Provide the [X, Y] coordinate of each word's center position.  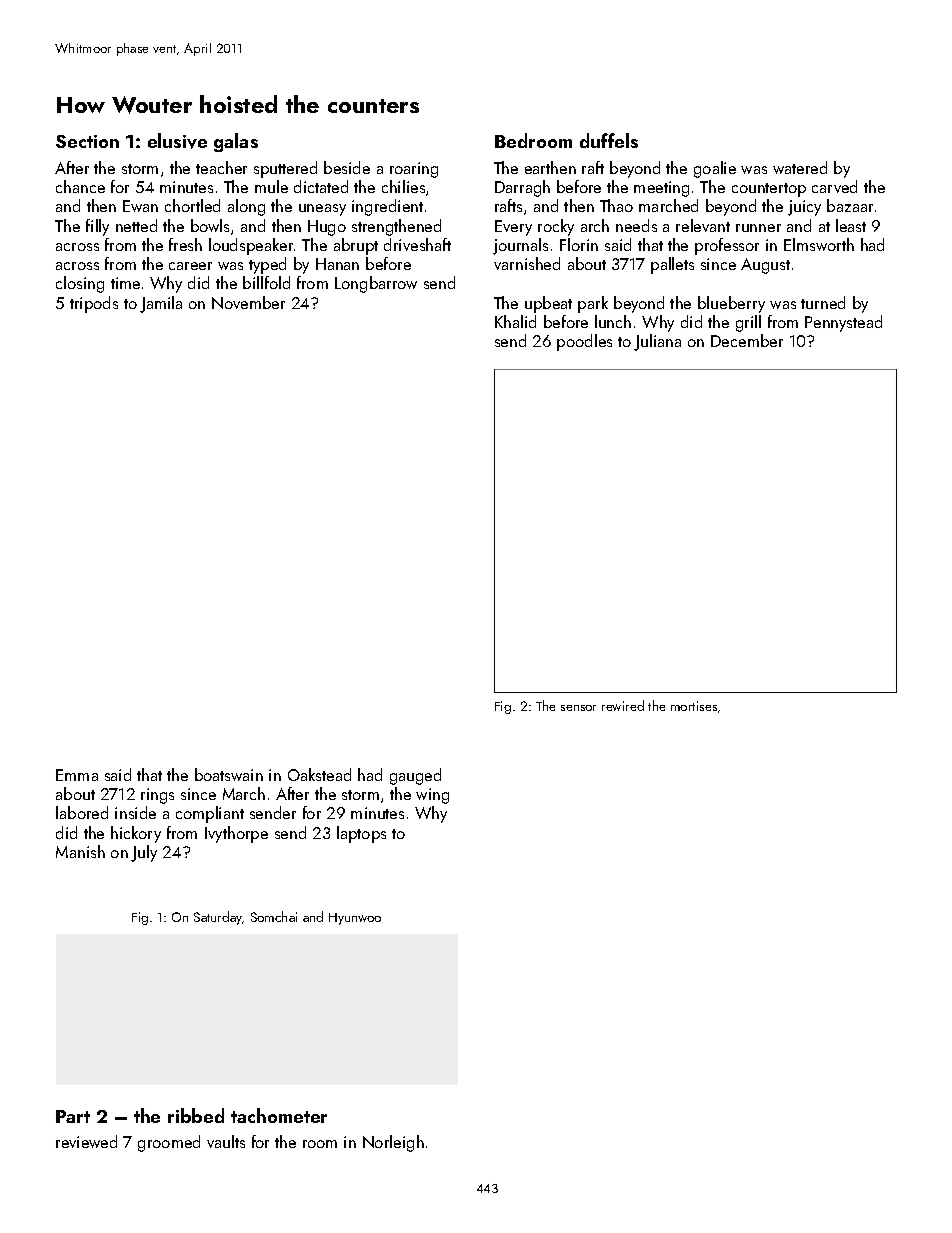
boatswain [229, 774]
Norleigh [393, 1143]
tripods [94, 304]
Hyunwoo [355, 919]
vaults [226, 1141]
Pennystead [843, 323]
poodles [584, 342]
